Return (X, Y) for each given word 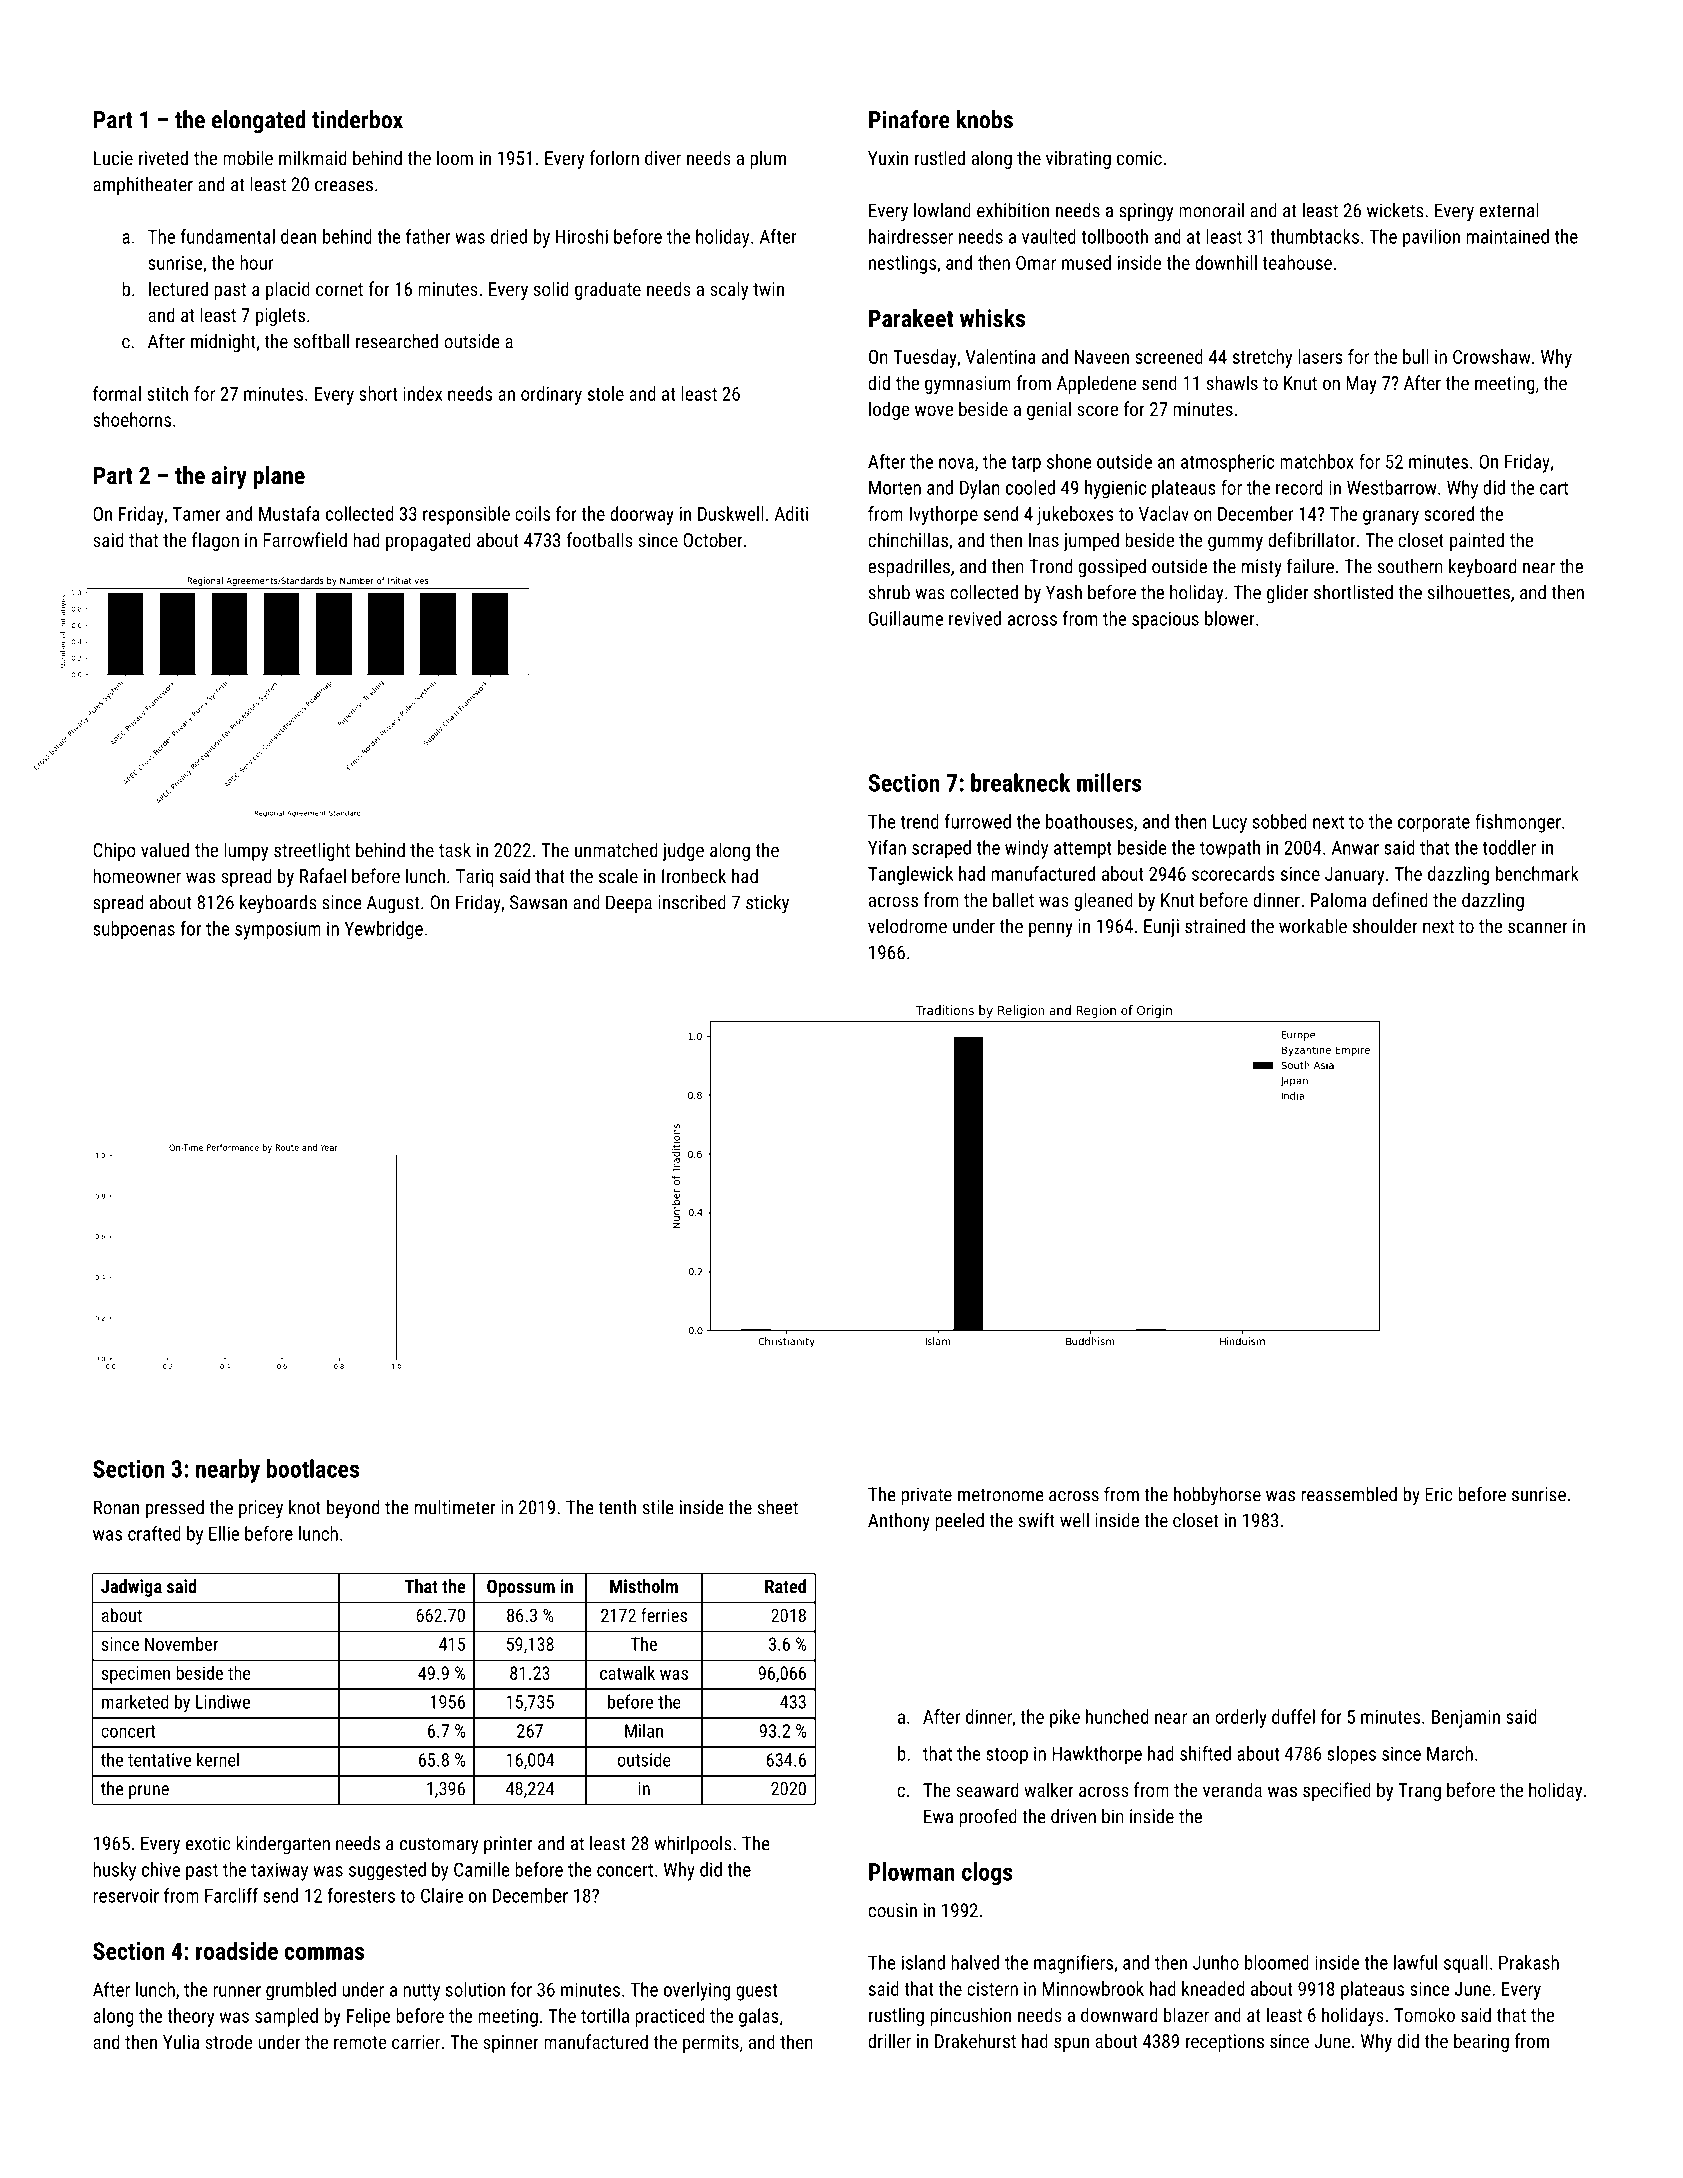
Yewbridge (384, 930)
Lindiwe (223, 1701)
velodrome (907, 925)
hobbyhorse (1217, 1496)
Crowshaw (1492, 356)
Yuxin (888, 158)
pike (1065, 1718)
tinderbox (357, 119)
